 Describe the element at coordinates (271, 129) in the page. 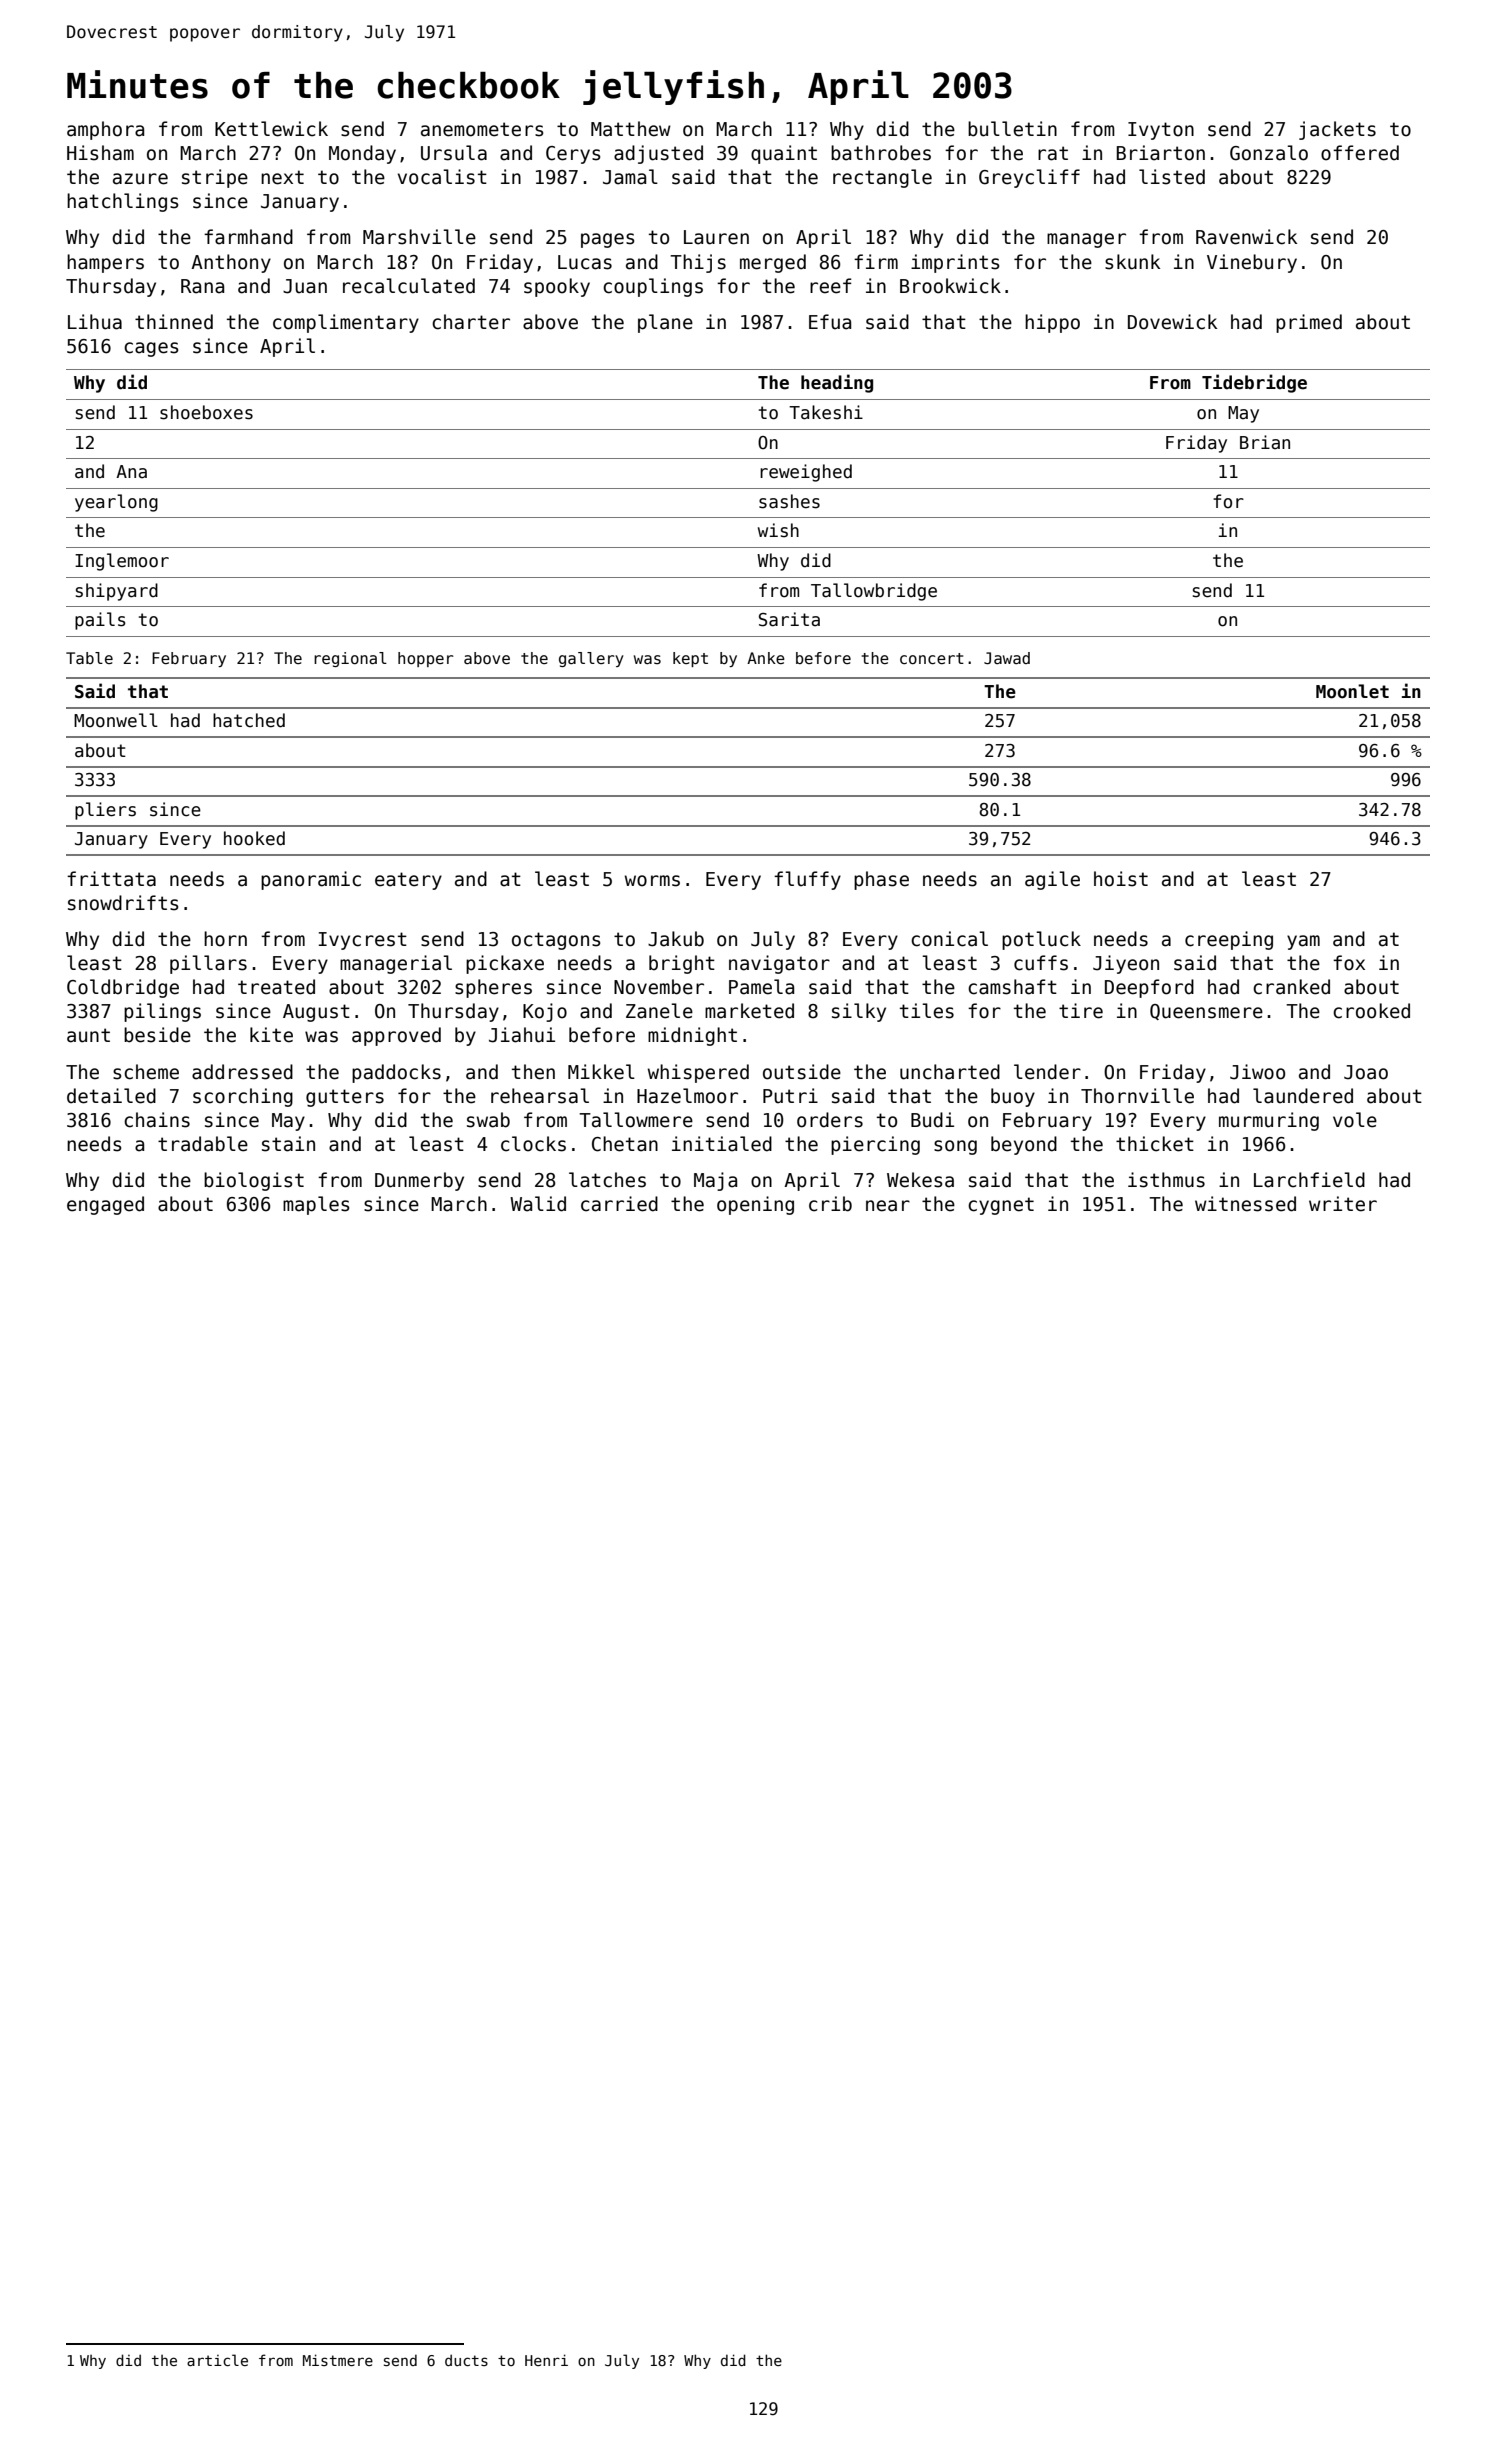

I see `Kettlewick` at that location.
